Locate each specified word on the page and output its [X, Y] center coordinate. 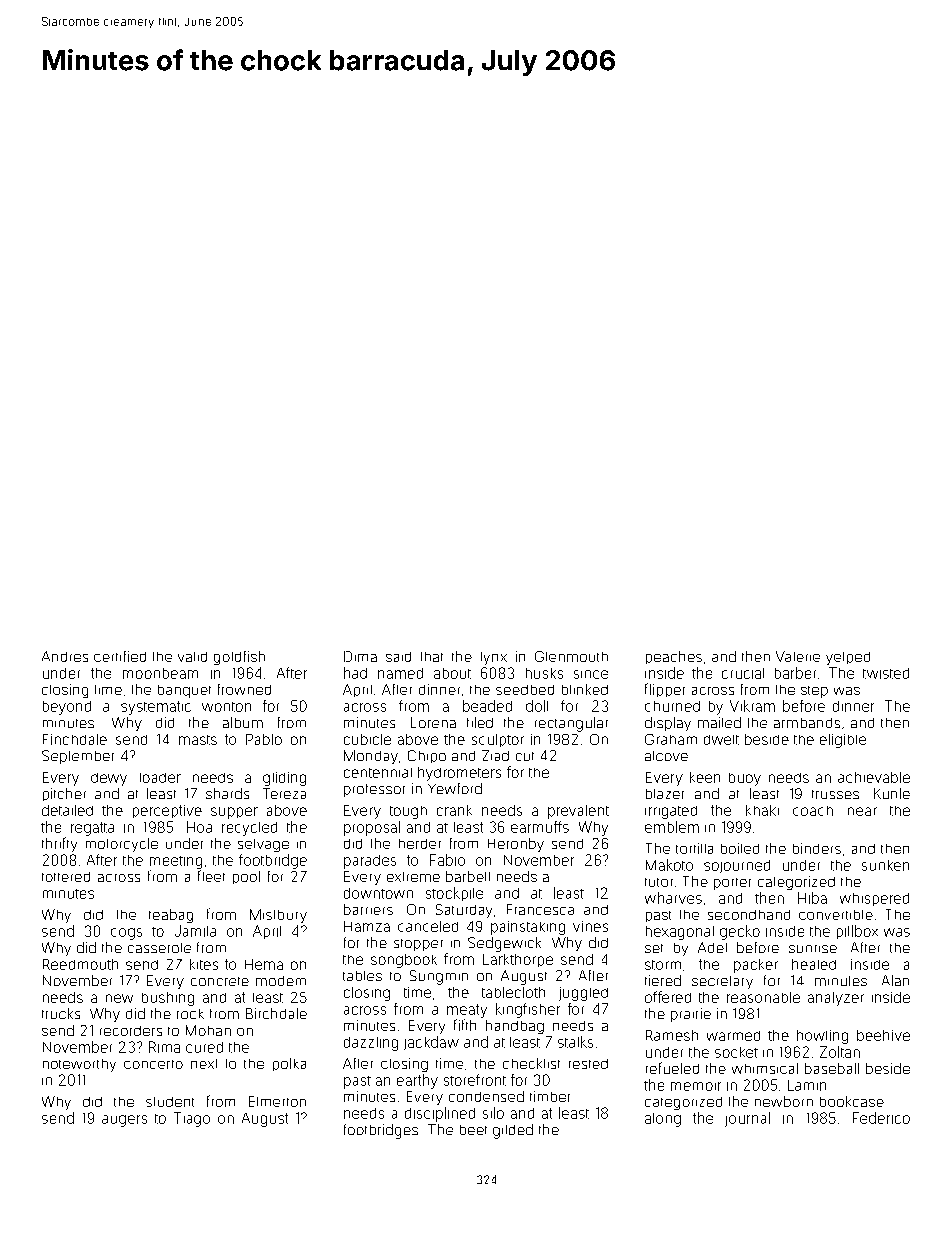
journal [747, 1119]
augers [124, 1121]
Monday [371, 757]
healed [814, 964]
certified [120, 656]
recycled [249, 829]
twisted [886, 673]
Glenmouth [571, 656]
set [654, 948]
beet [473, 1130]
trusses [835, 794]
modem [281, 981]
